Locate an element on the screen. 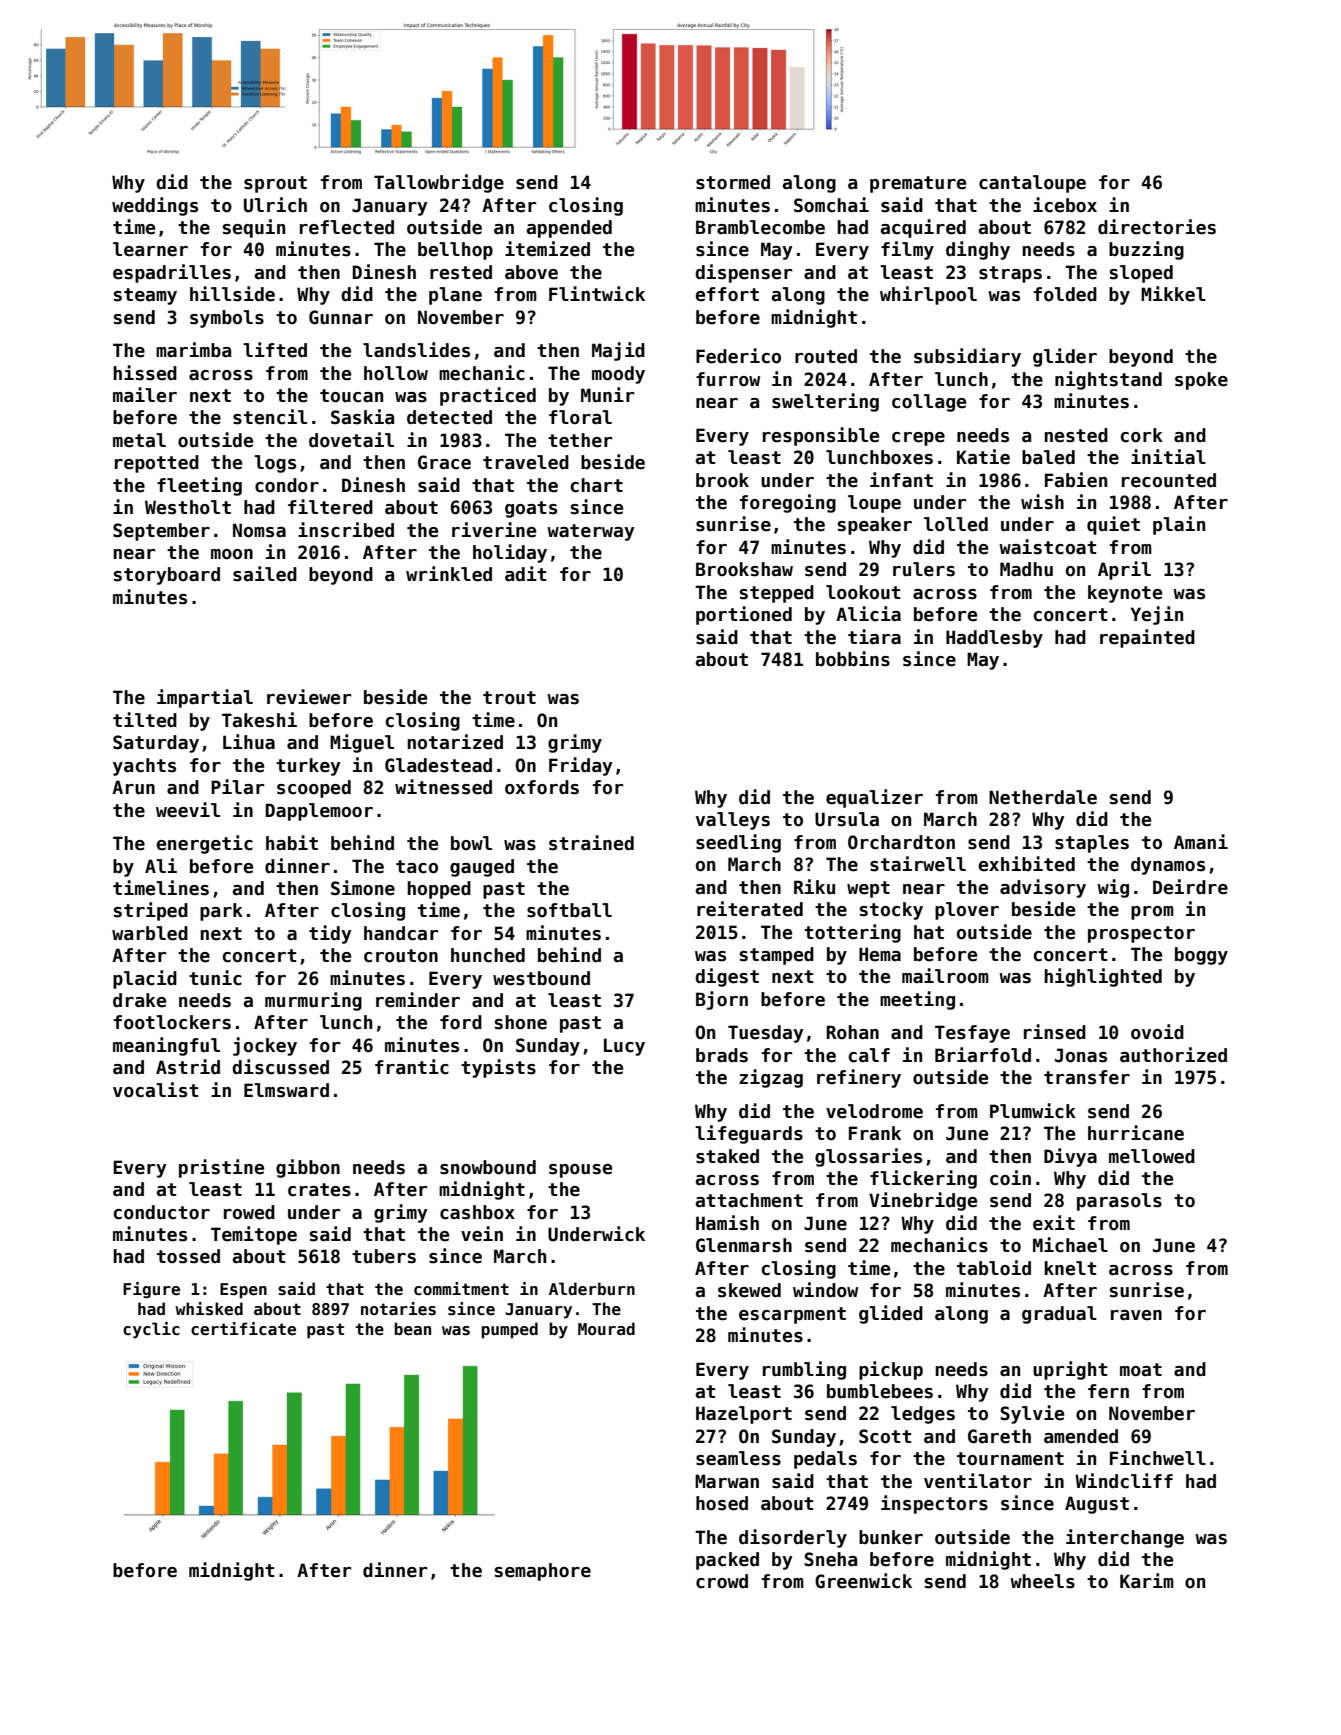  digest is located at coordinates (727, 977).
